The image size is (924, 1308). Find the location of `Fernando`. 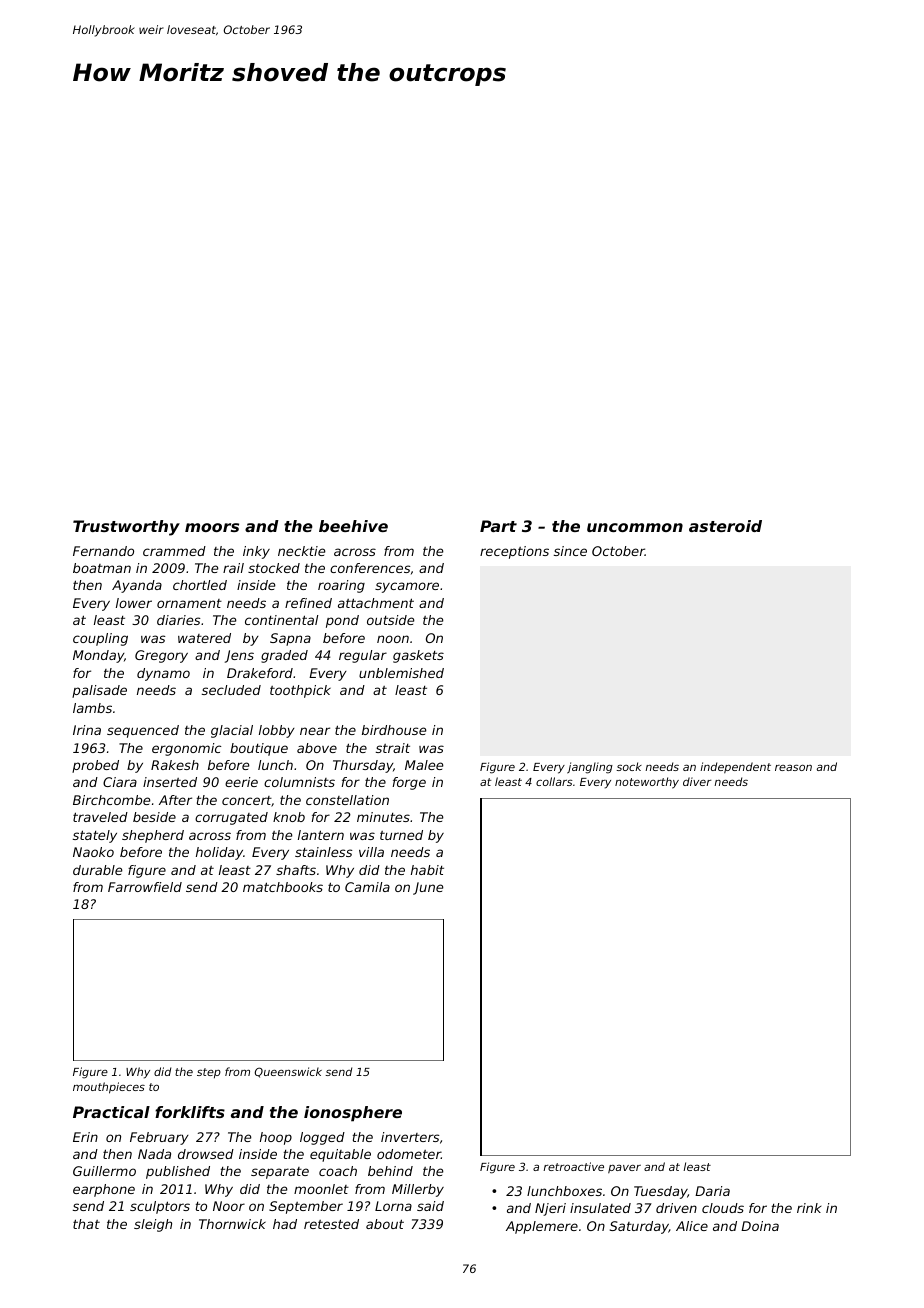

Fernando is located at coordinates (103, 551).
